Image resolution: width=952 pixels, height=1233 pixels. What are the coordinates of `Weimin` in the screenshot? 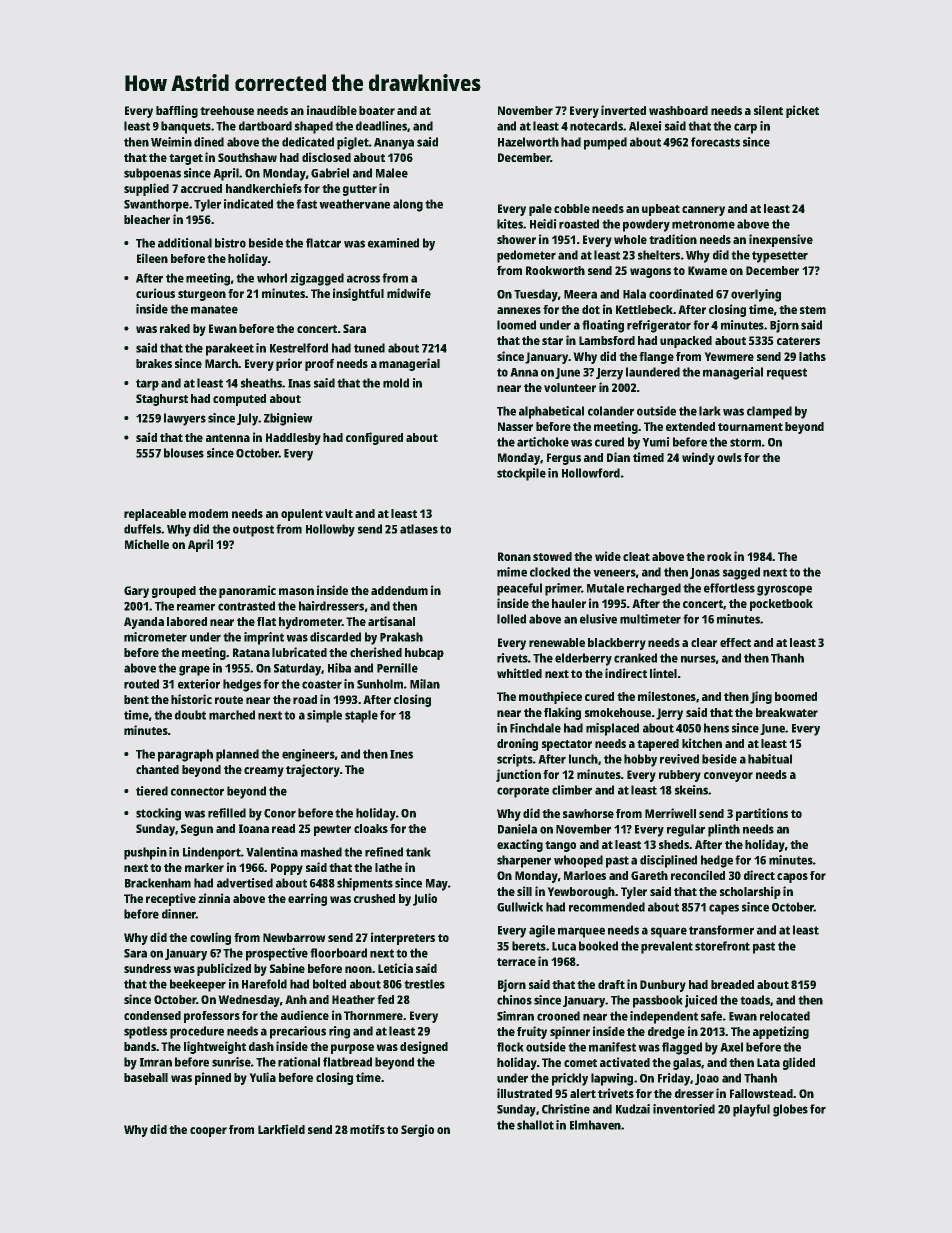 It's located at (171, 142).
